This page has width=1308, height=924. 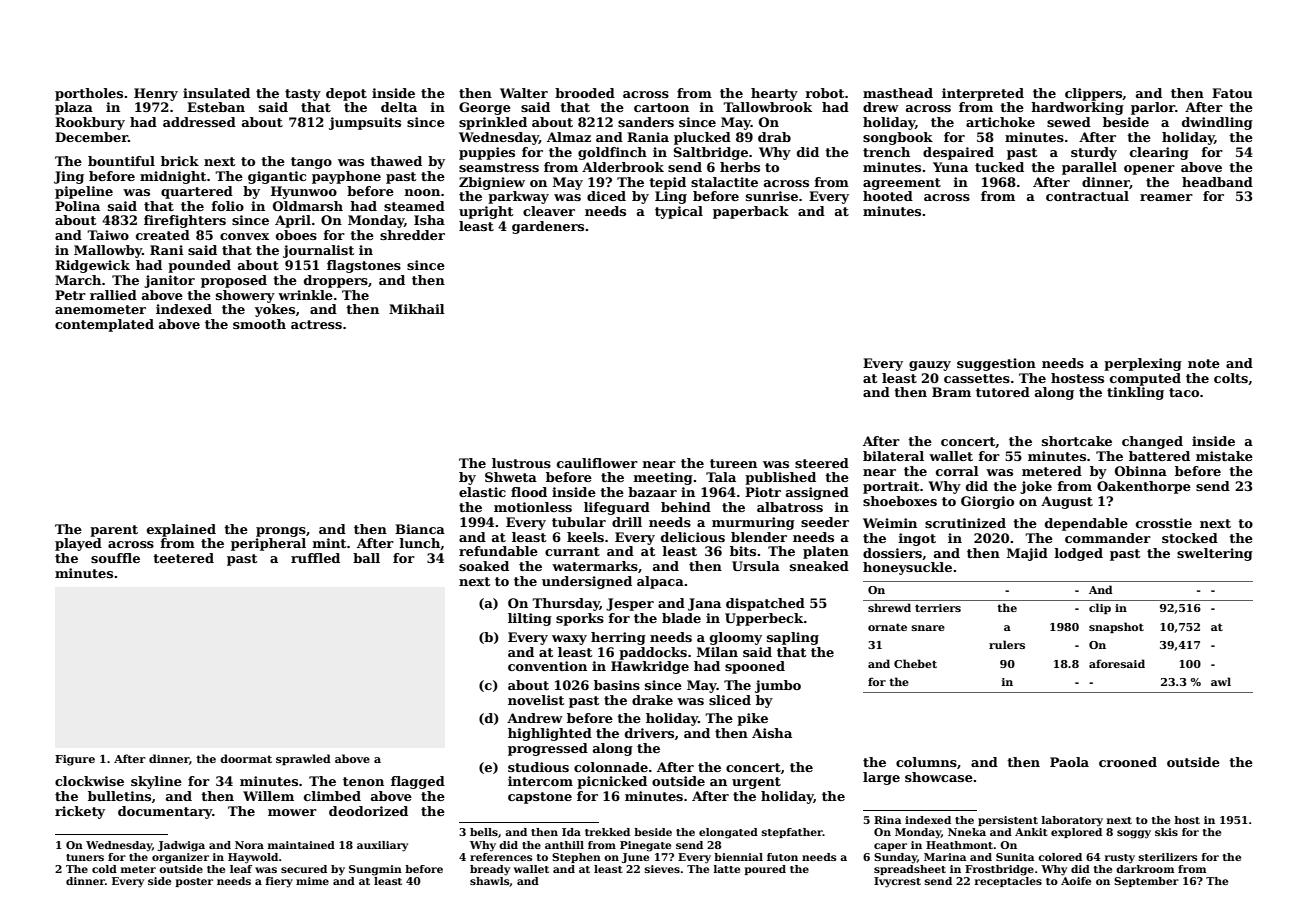 What do you see at coordinates (75, 760) in the page?
I see `Figure` at bounding box center [75, 760].
